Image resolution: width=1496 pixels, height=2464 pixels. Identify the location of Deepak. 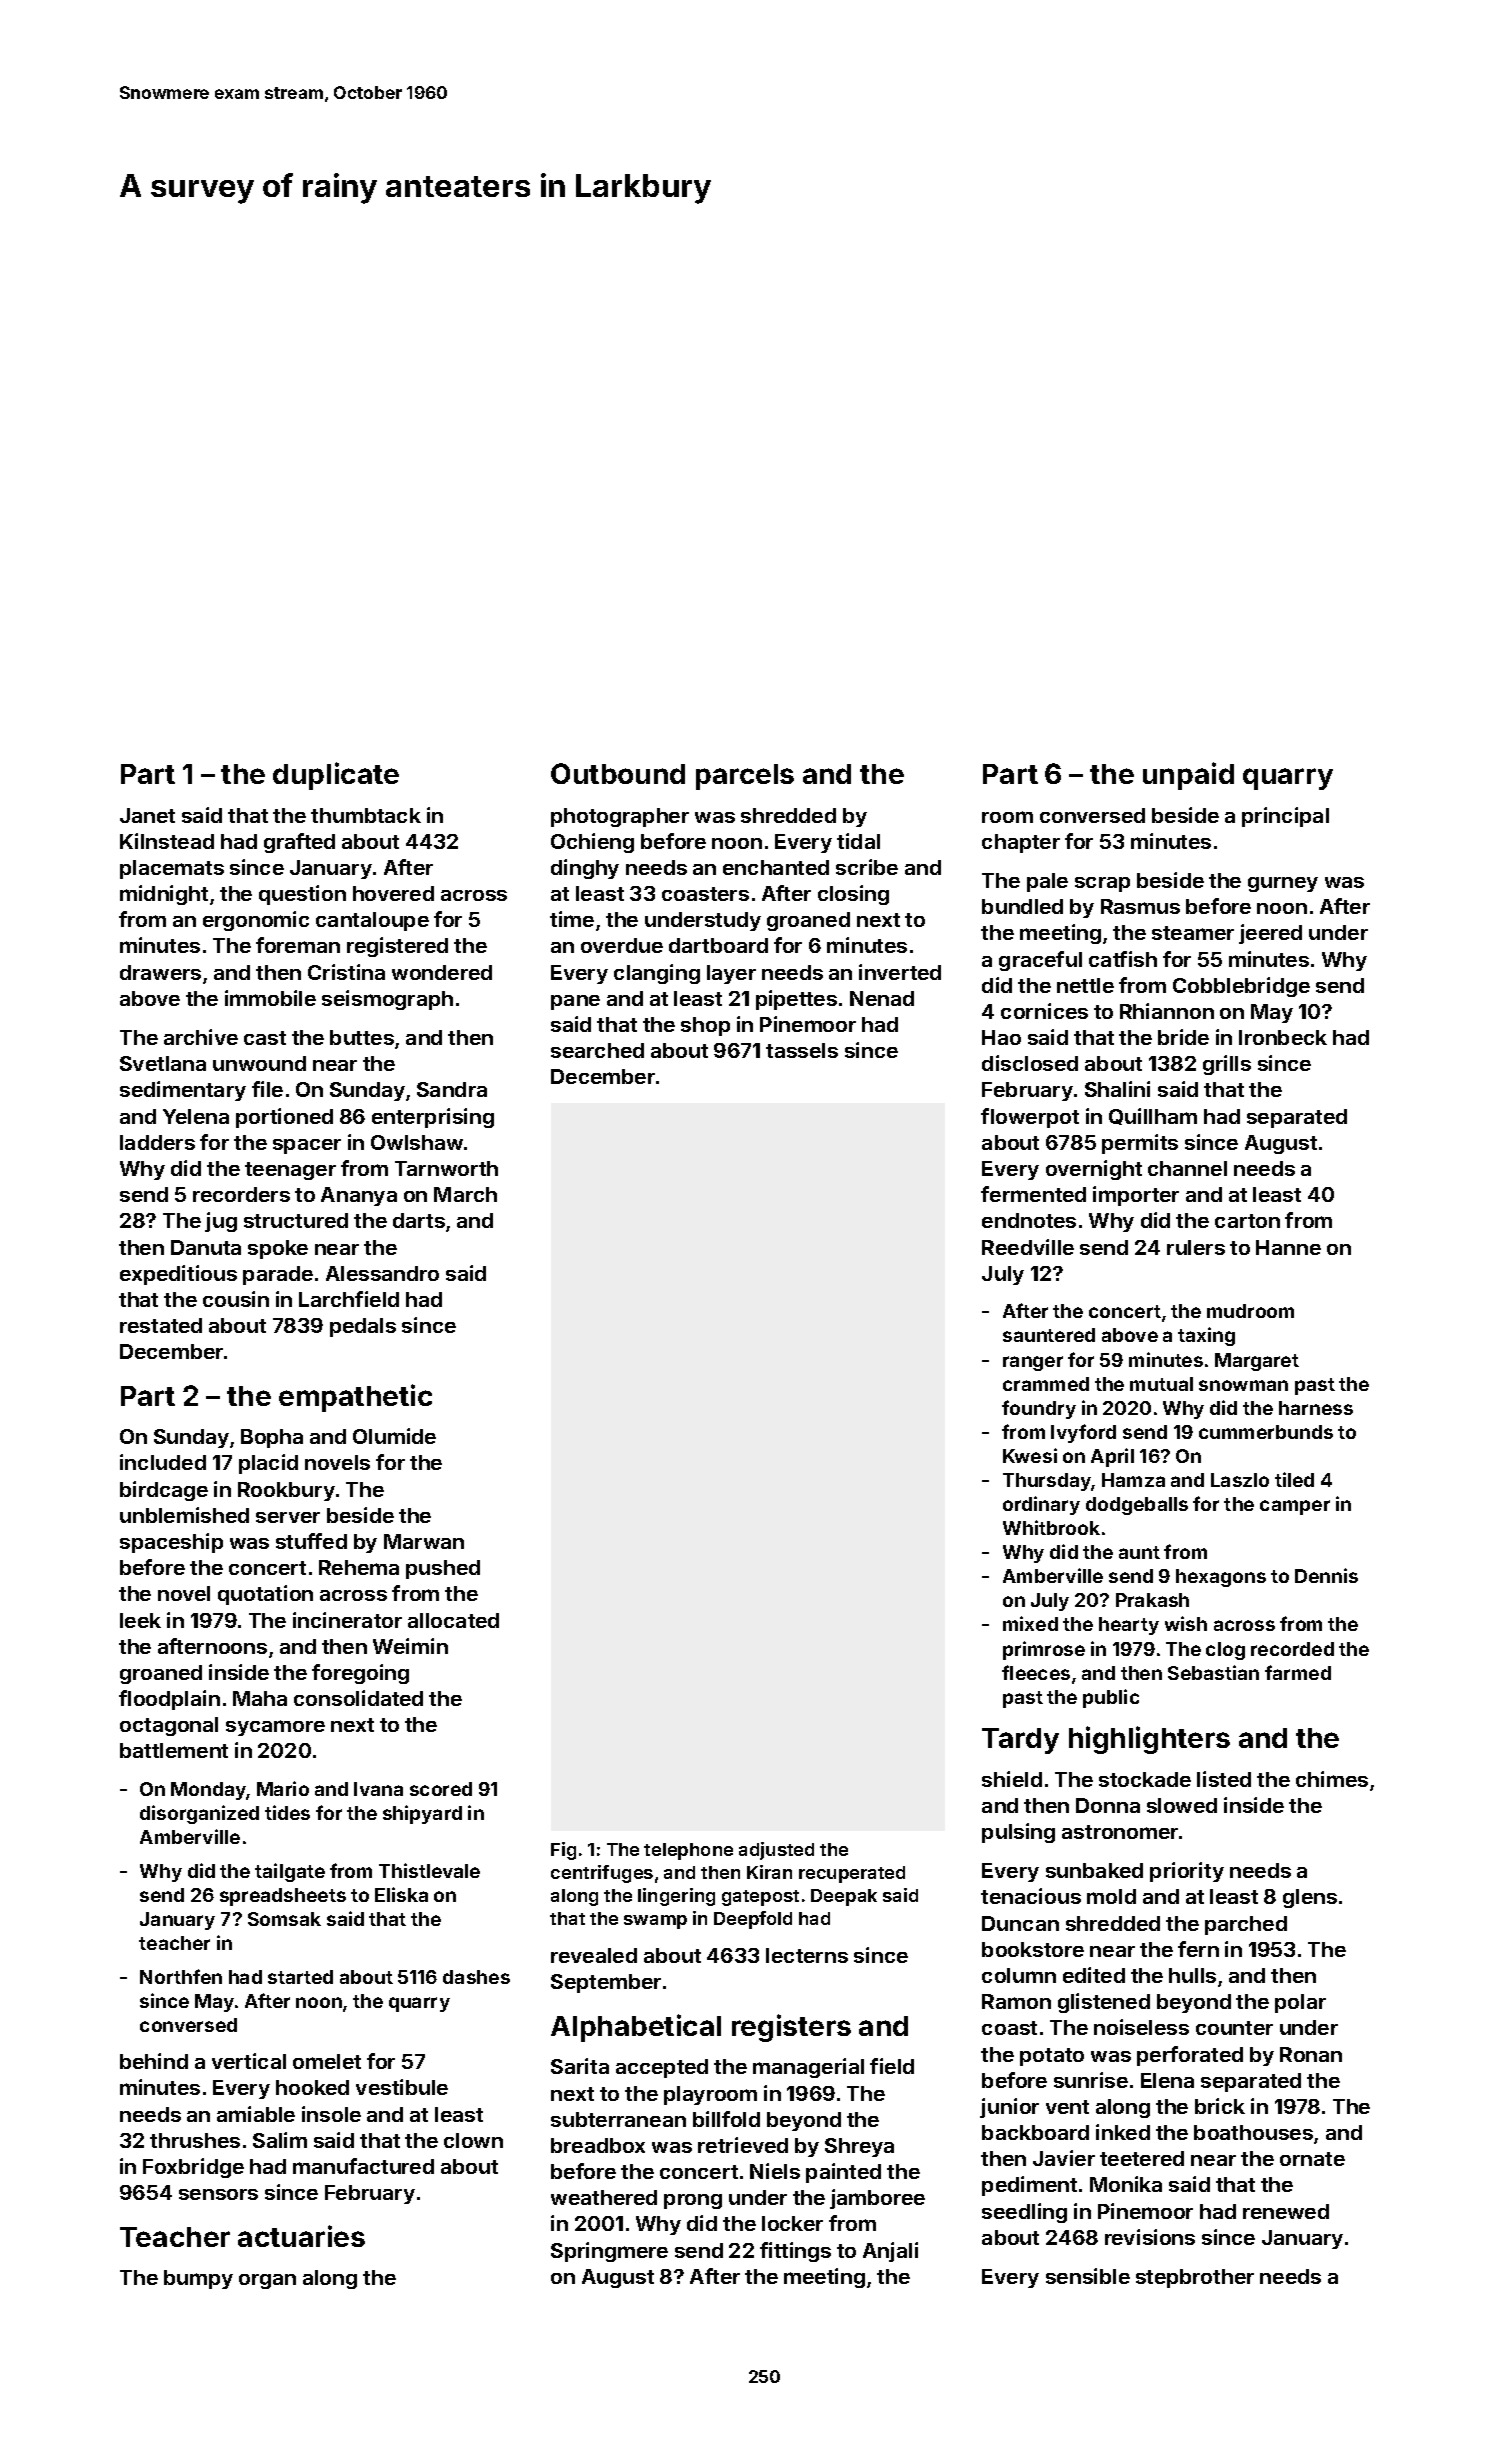
(844, 1897).
